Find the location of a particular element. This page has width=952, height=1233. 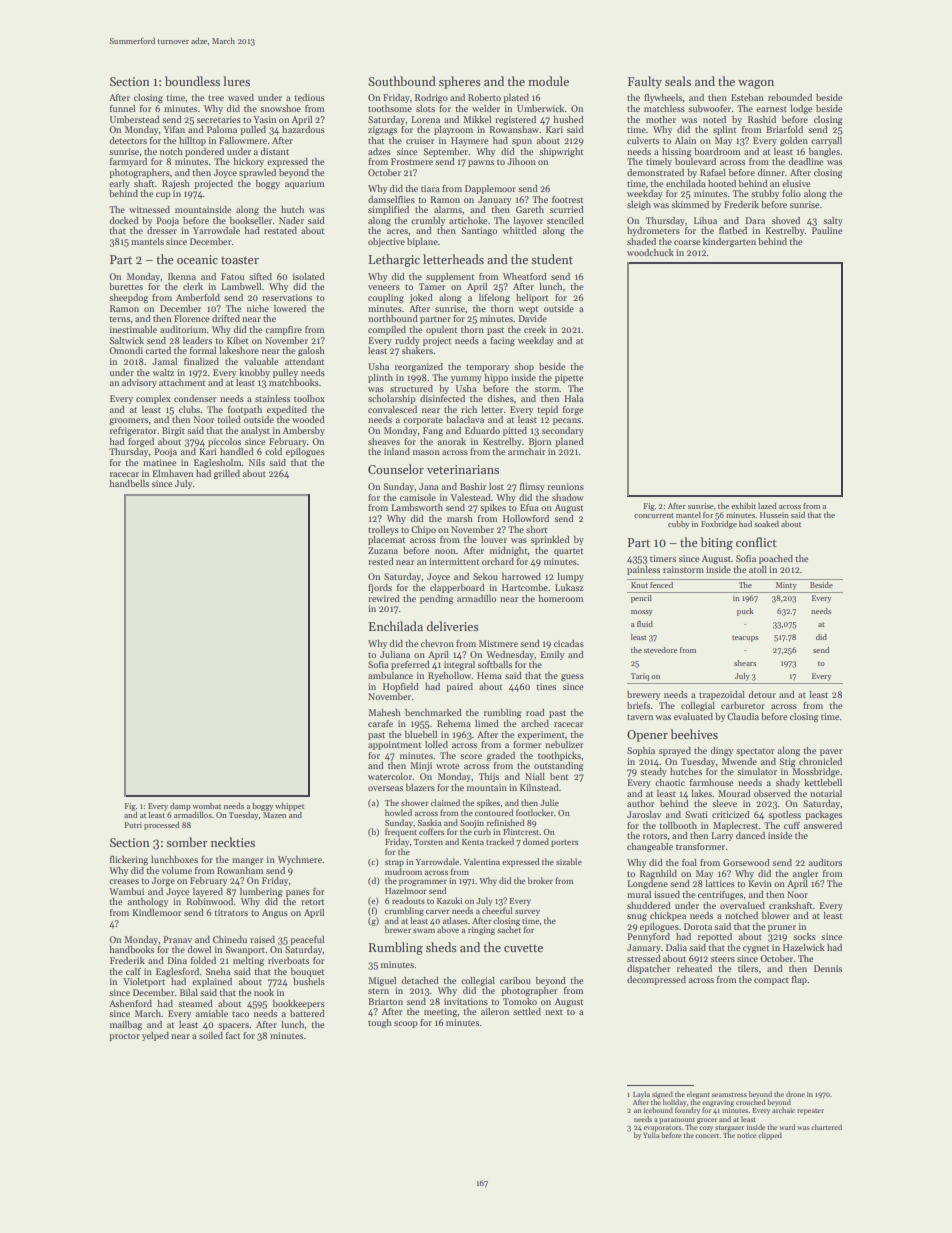

proctor is located at coordinates (124, 1037).
